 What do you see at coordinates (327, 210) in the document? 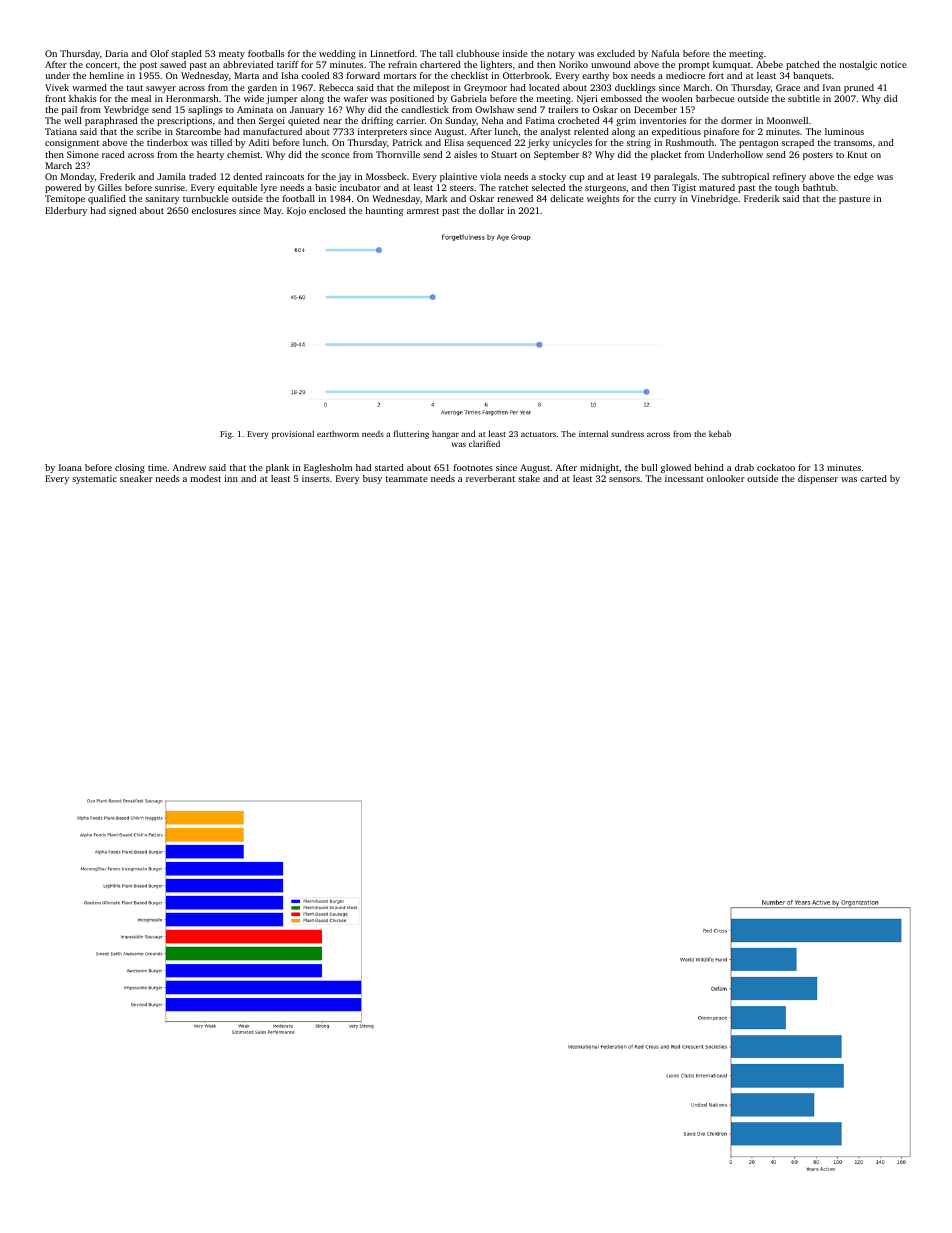
I see `enclosed` at bounding box center [327, 210].
